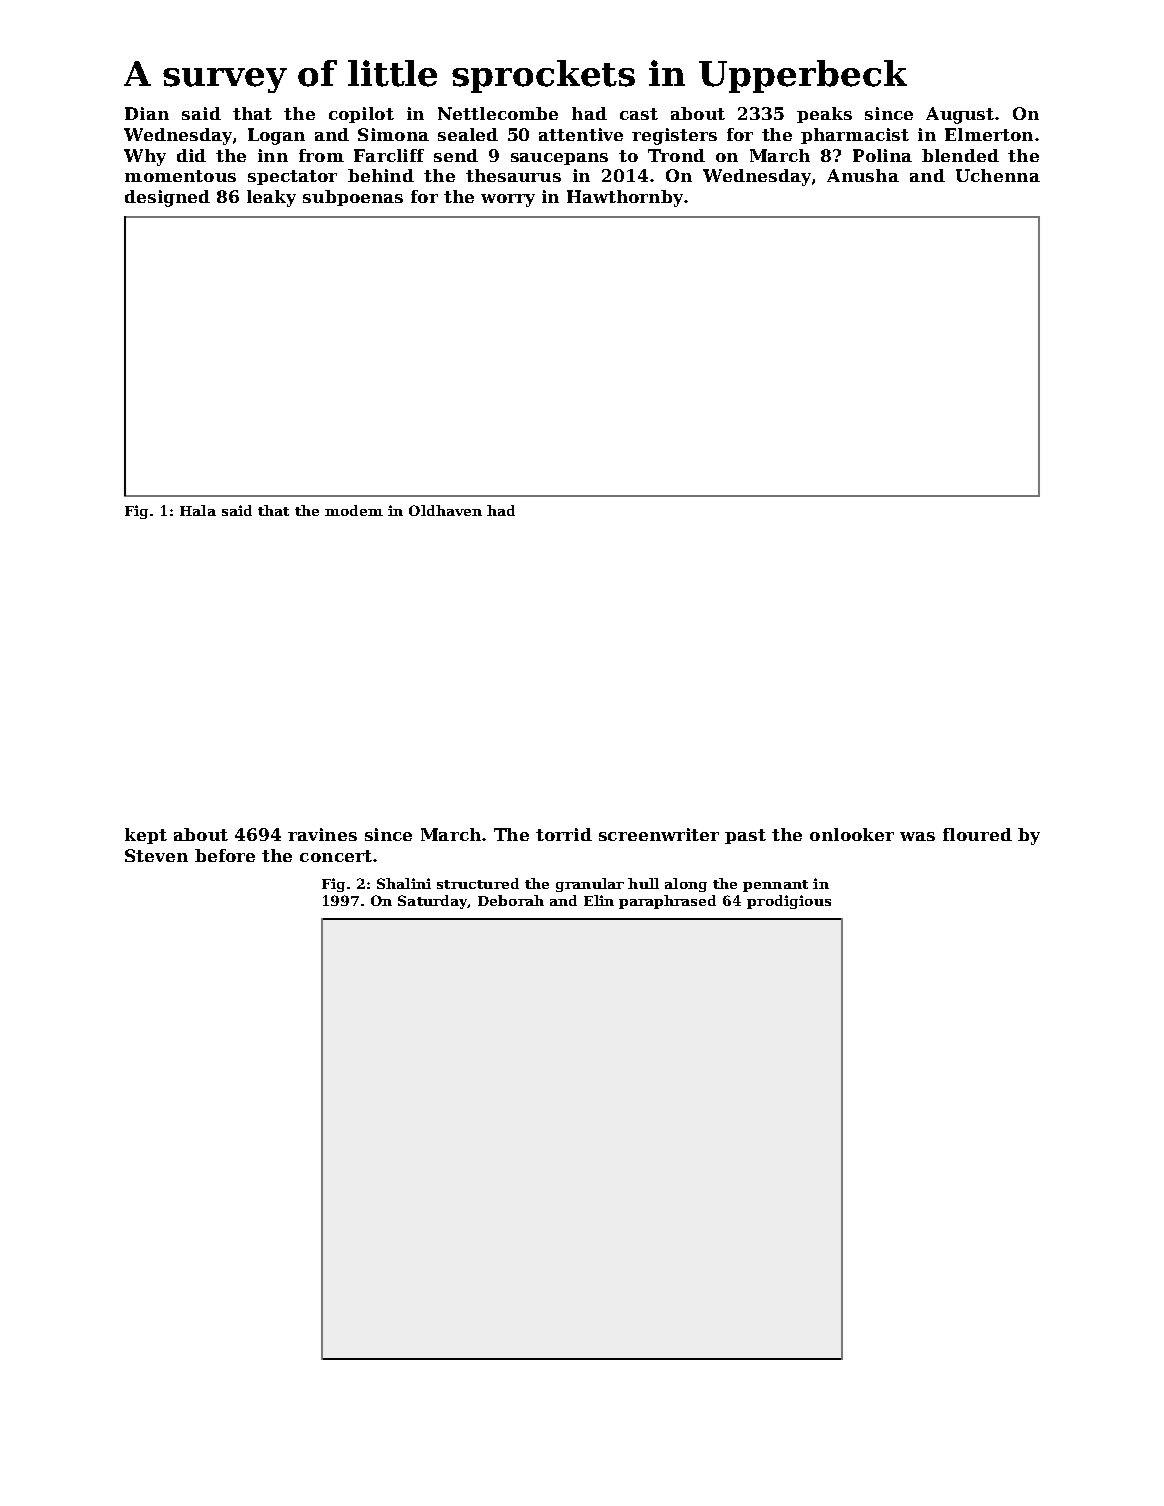 Image resolution: width=1164 pixels, height=1506 pixels. Describe the element at coordinates (852, 834) in the page. I see `onlooker` at that location.
